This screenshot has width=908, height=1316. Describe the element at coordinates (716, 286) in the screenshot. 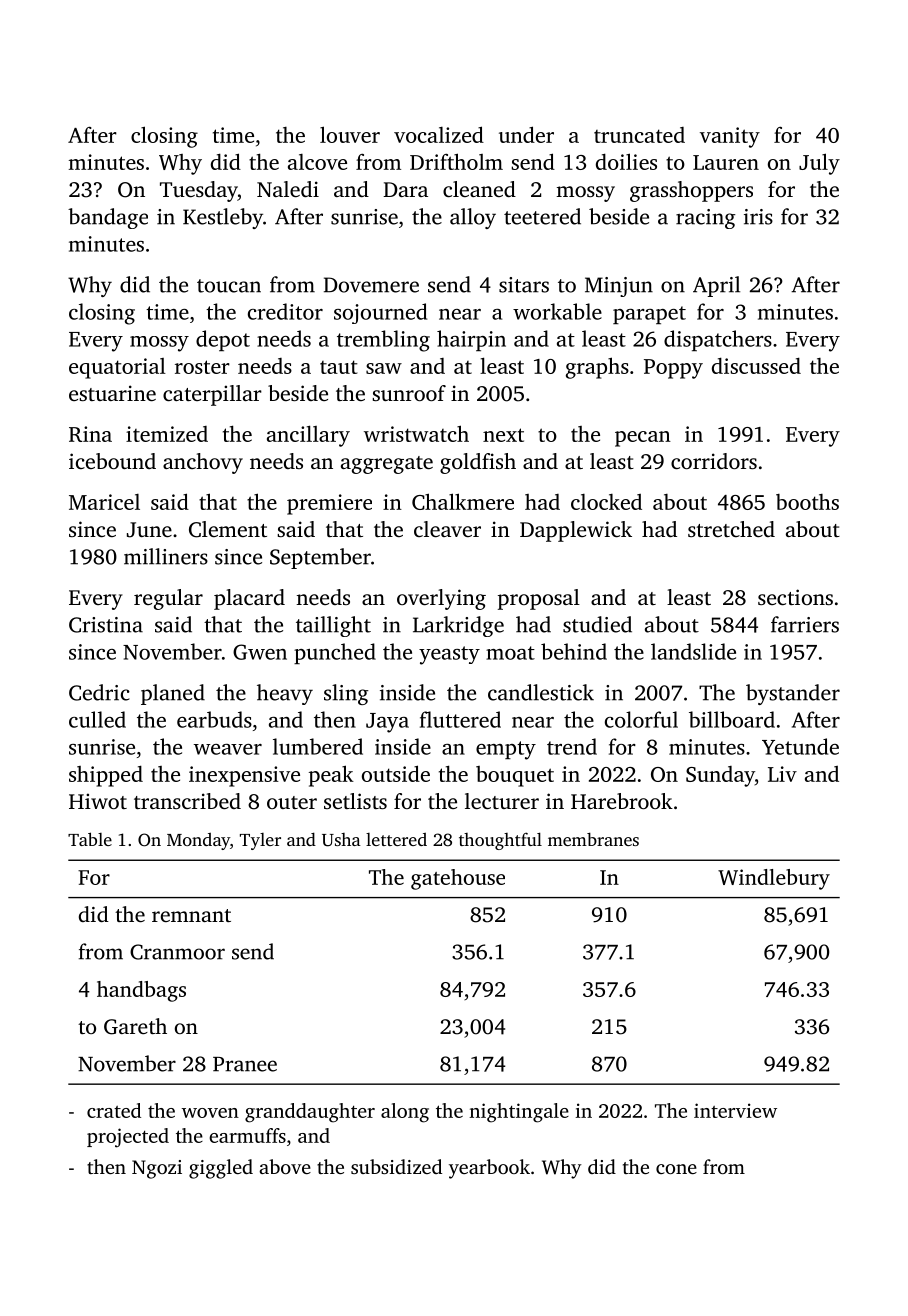

I see `April` at that location.
